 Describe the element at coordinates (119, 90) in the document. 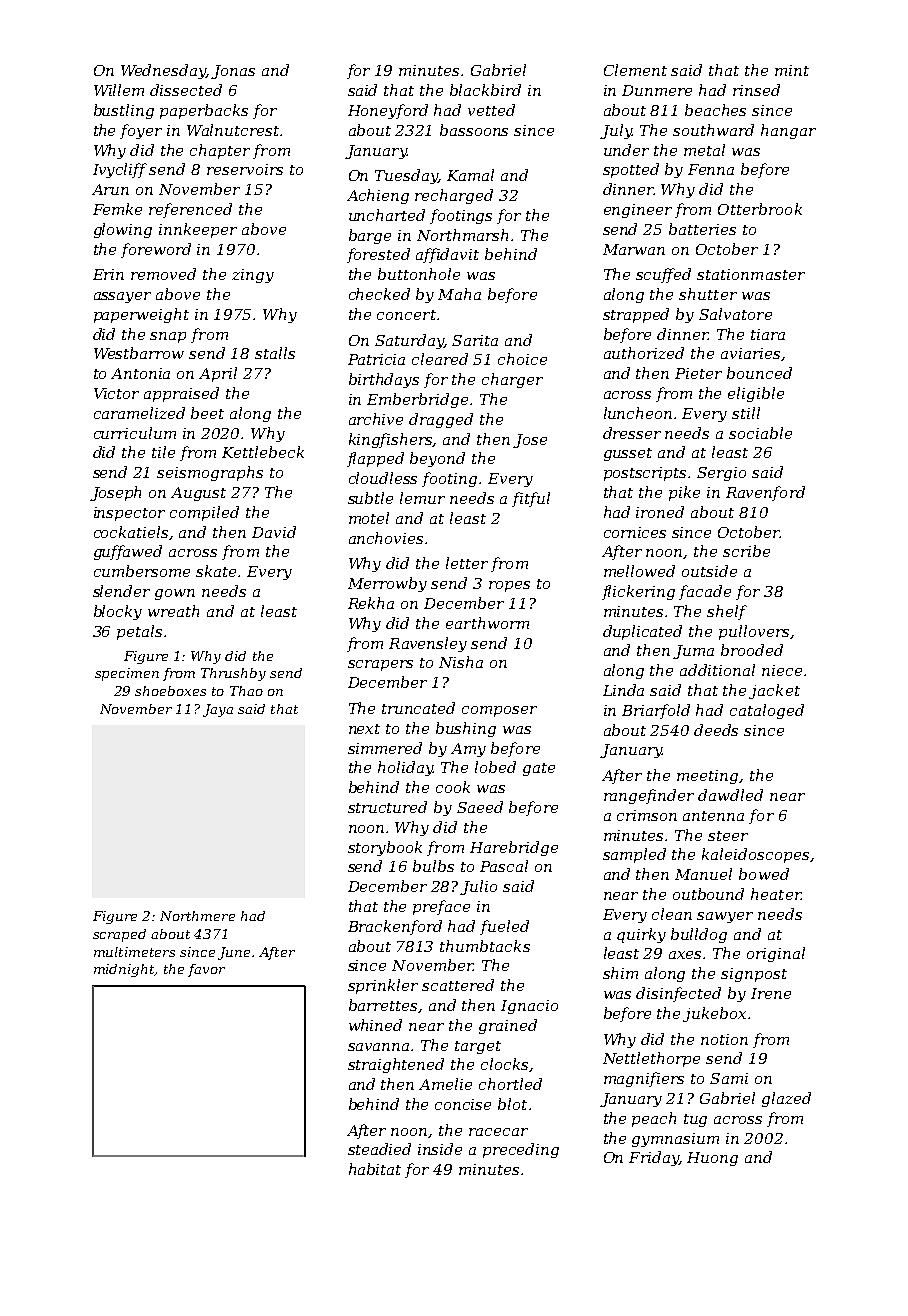

I see `Willem` at that location.
